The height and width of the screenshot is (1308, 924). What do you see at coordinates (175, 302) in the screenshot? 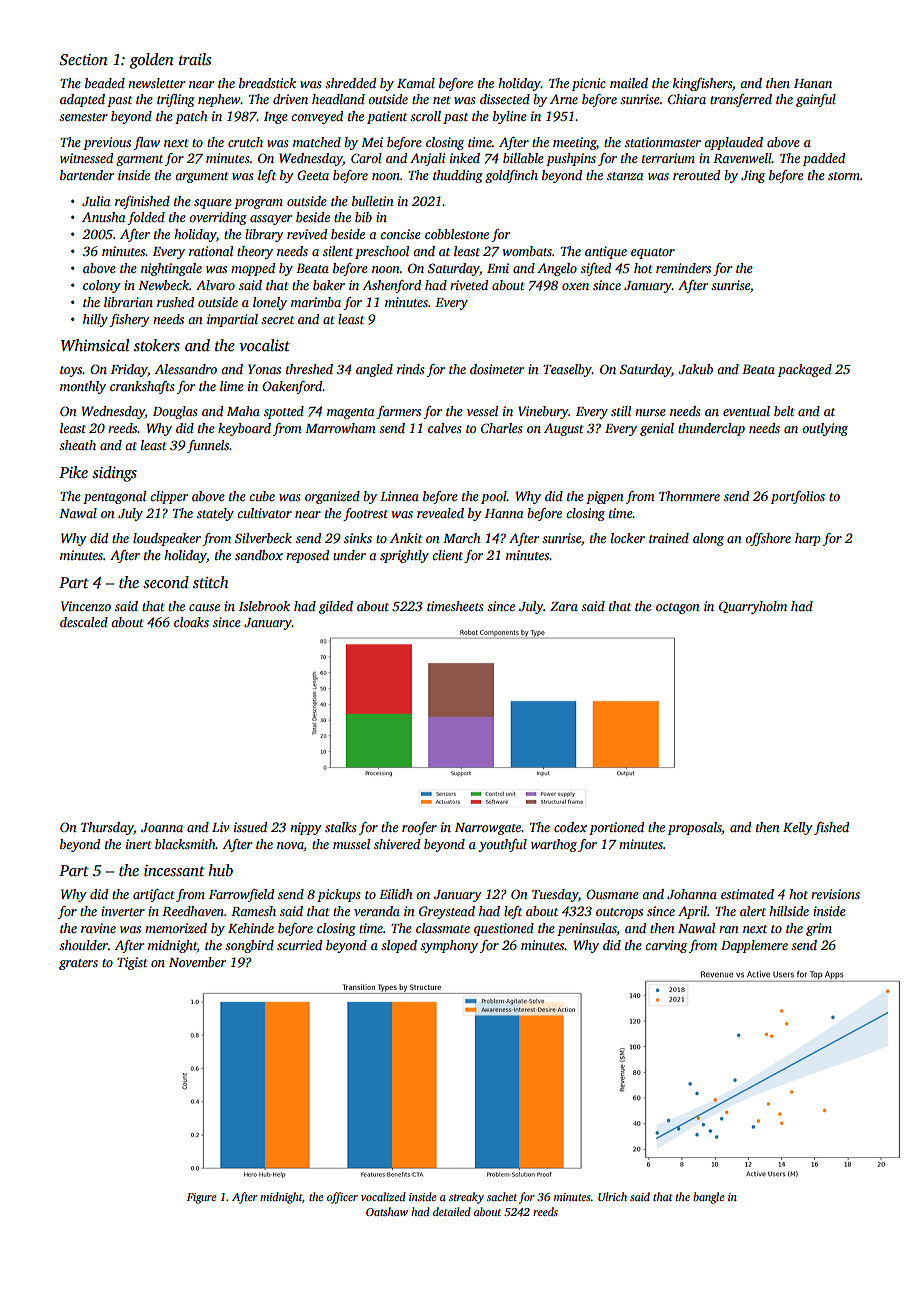
I see `rushed` at bounding box center [175, 302].
